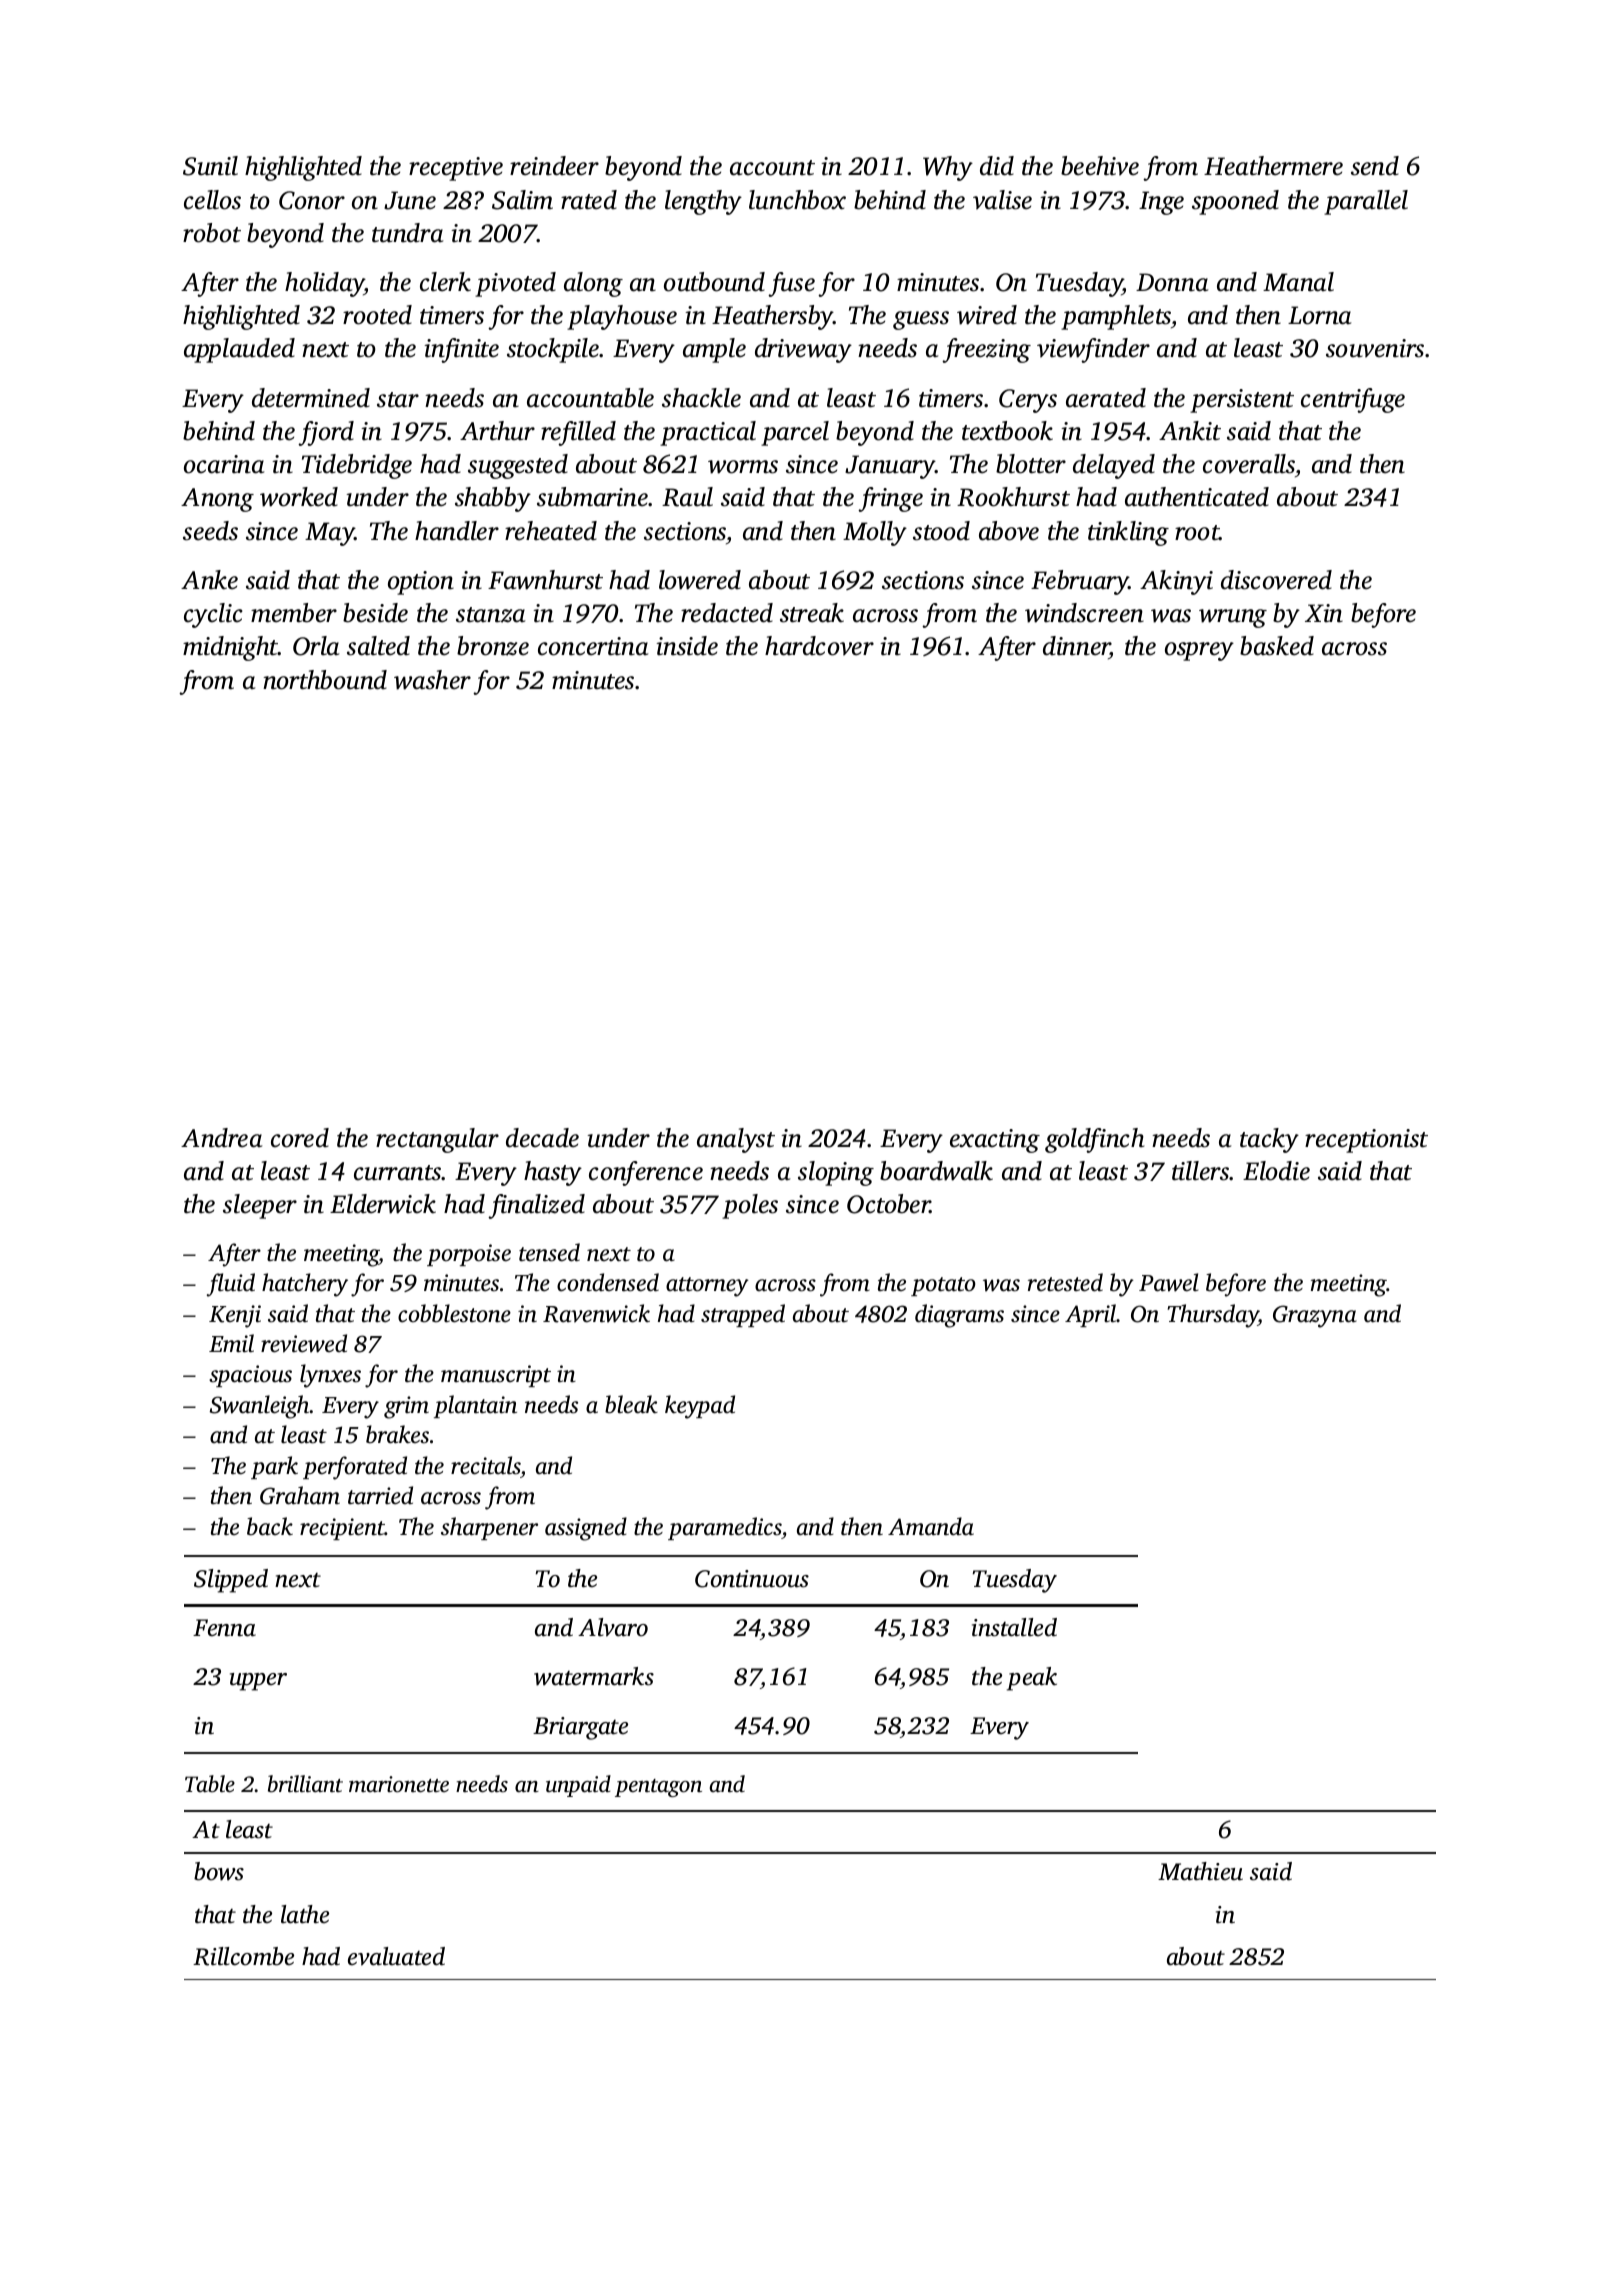  Describe the element at coordinates (1094, 1140) in the image. I see `goldfinch` at that location.
